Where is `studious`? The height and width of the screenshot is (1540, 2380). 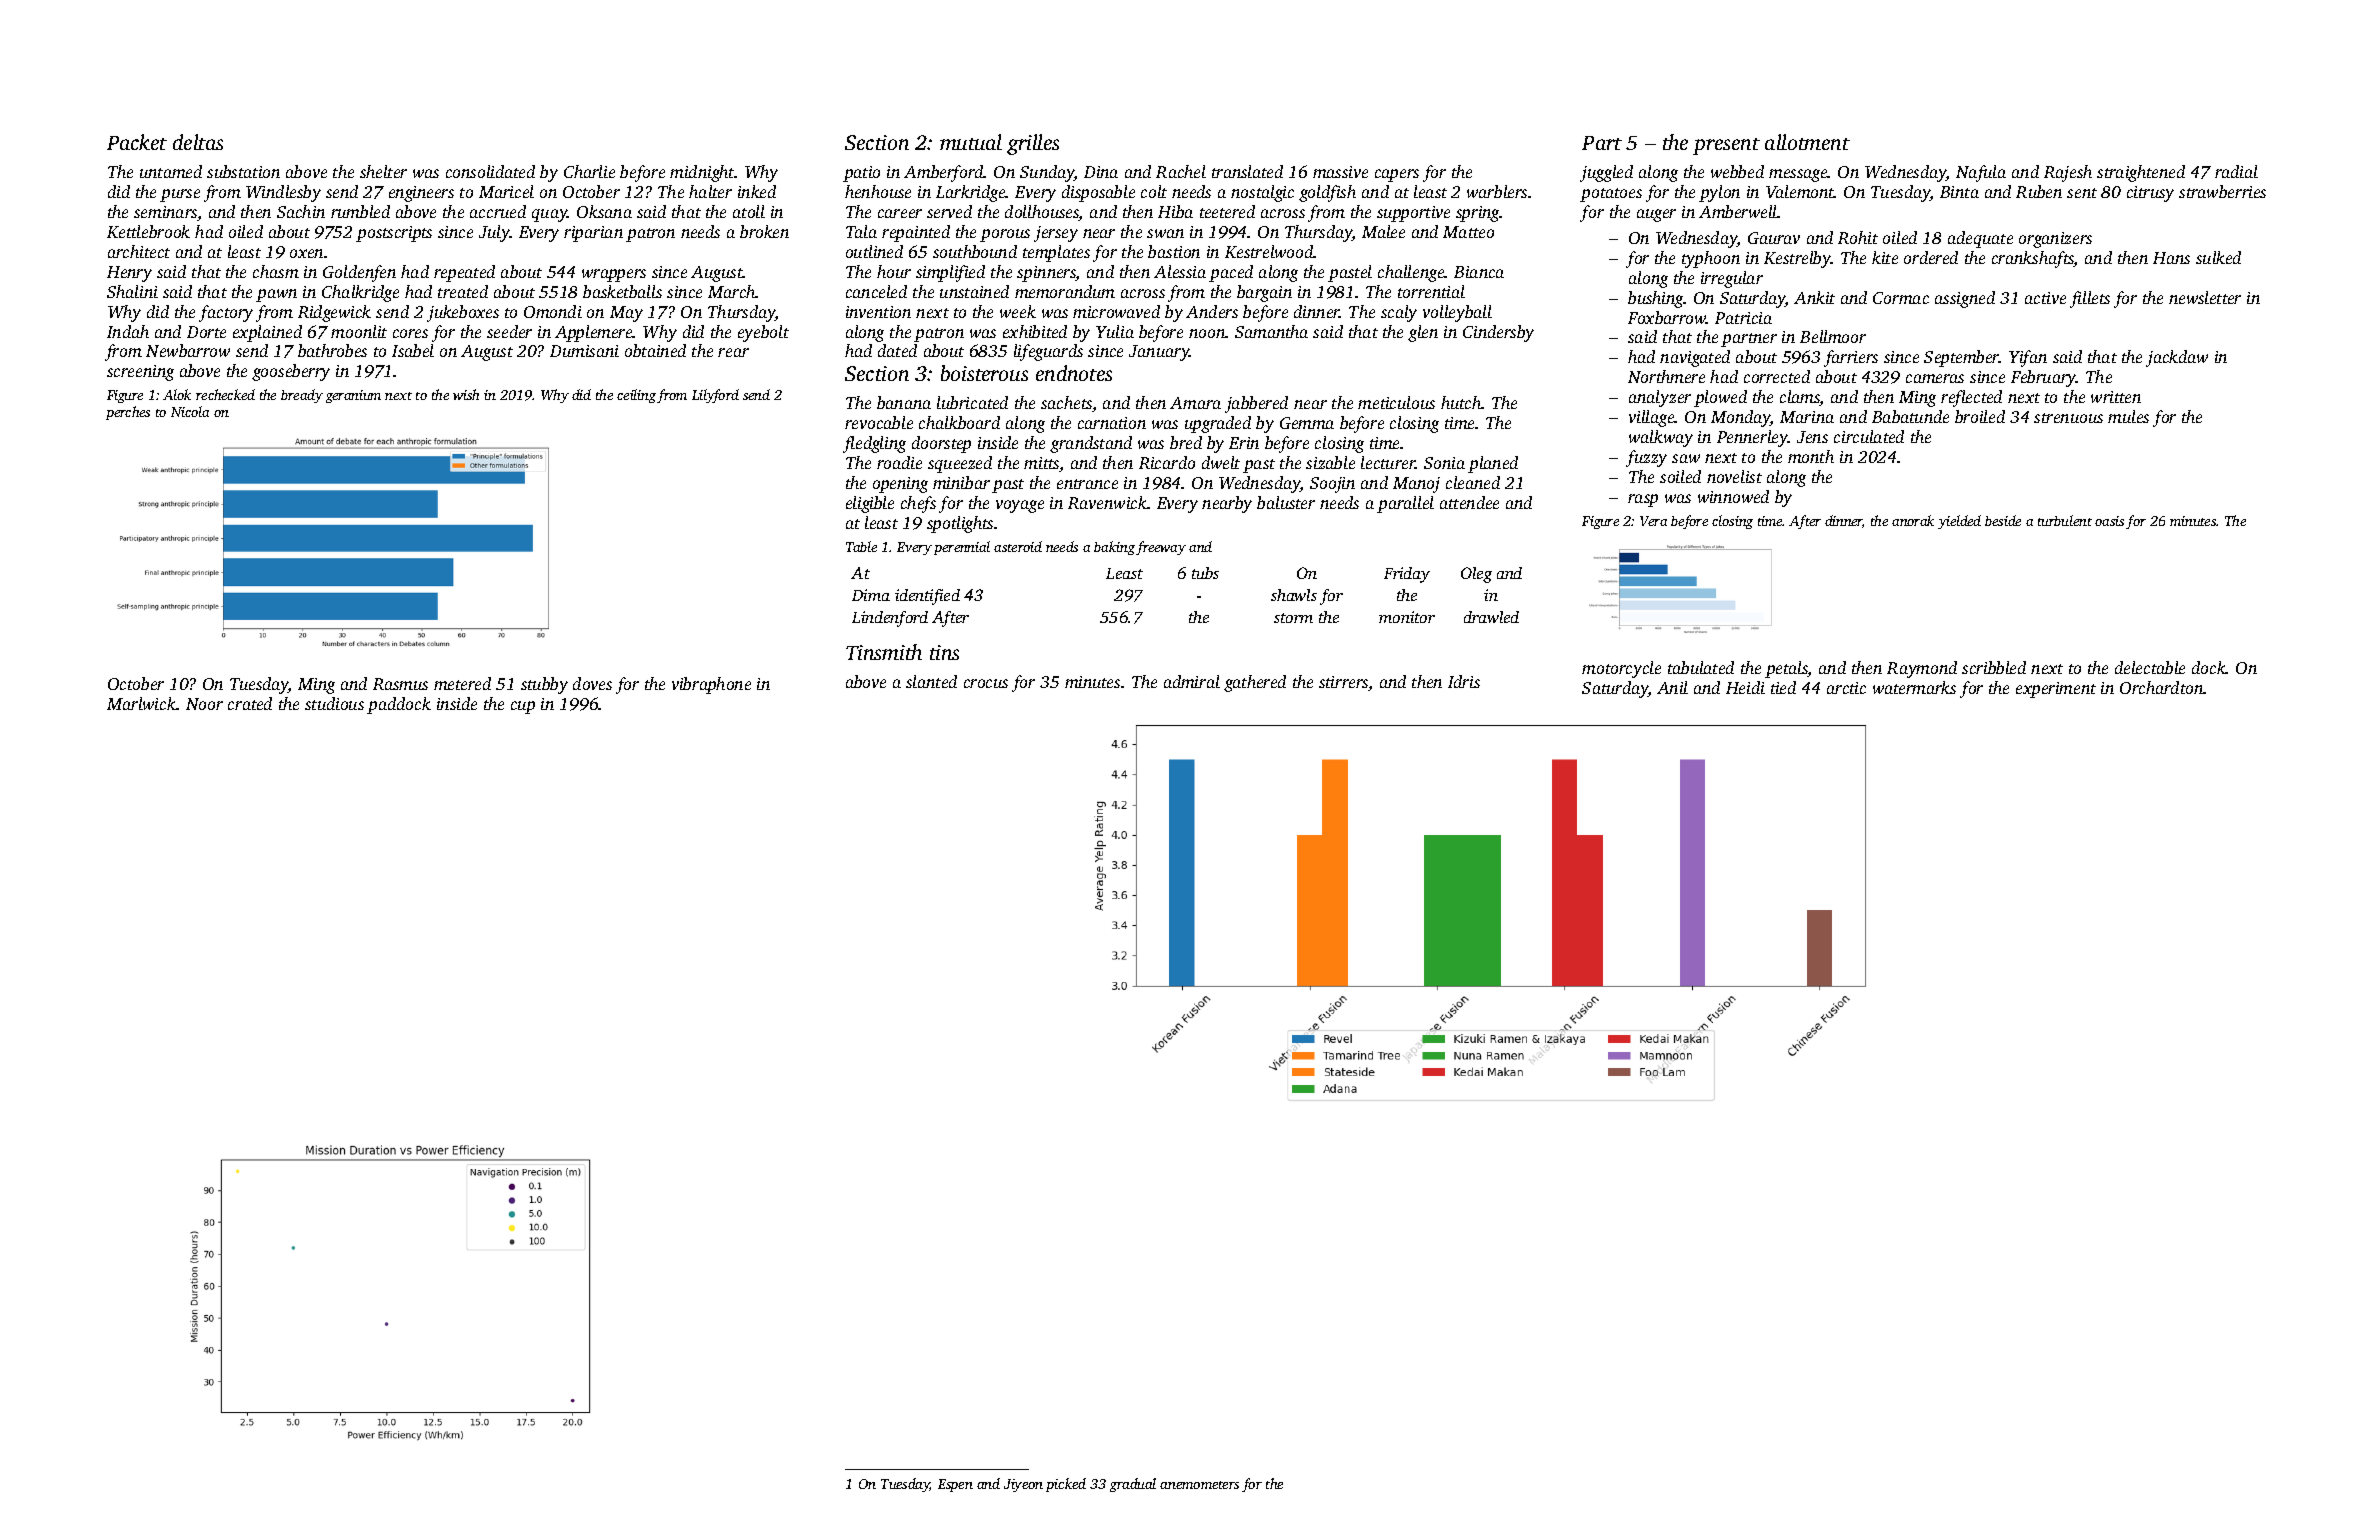 studious is located at coordinates (334, 703).
